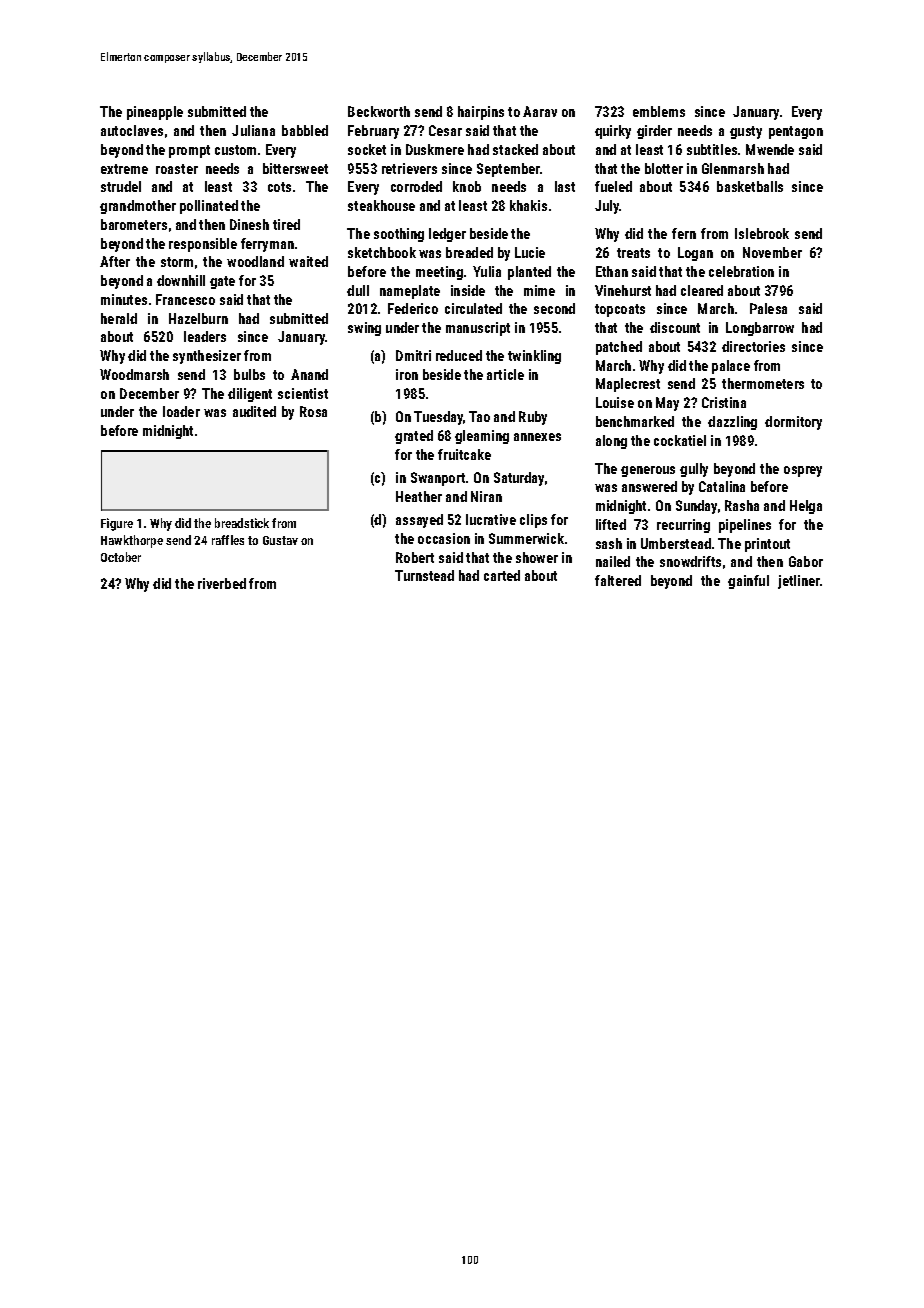 The image size is (924, 1308). I want to click on assayed, so click(419, 521).
